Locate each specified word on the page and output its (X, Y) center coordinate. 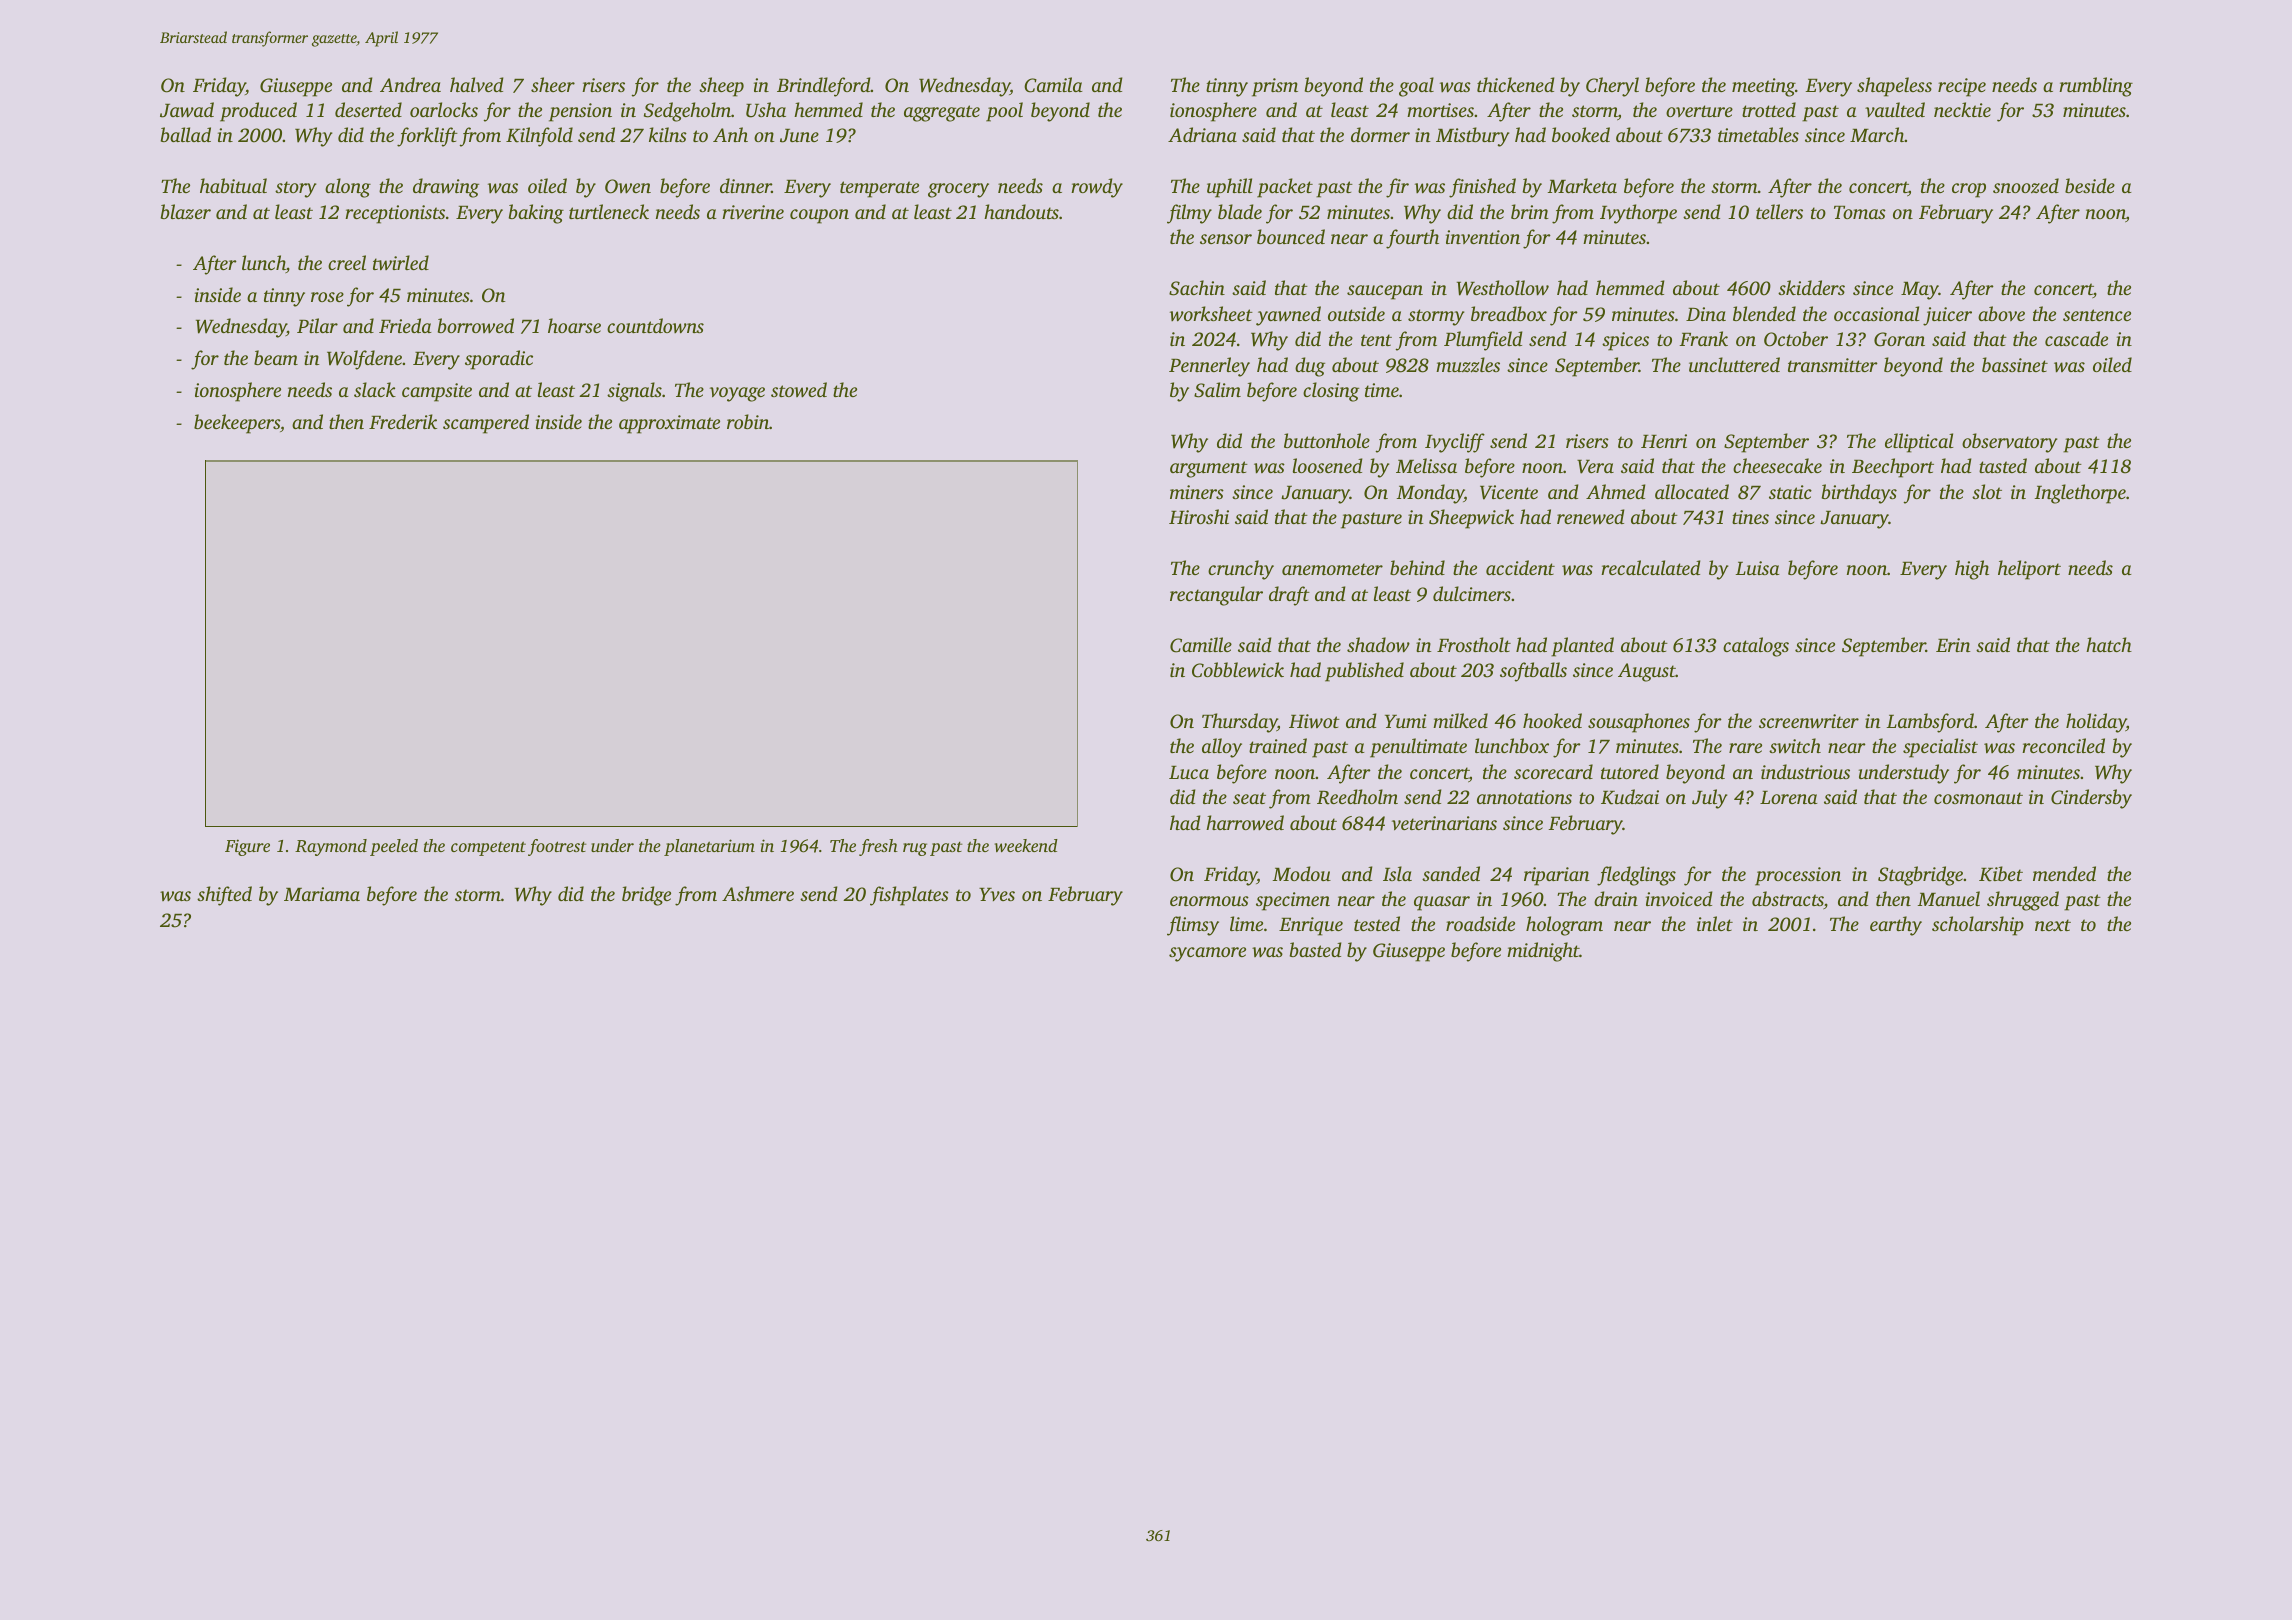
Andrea (410, 84)
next (2053, 925)
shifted (224, 896)
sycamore (1207, 954)
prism (1275, 87)
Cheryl (1612, 87)
